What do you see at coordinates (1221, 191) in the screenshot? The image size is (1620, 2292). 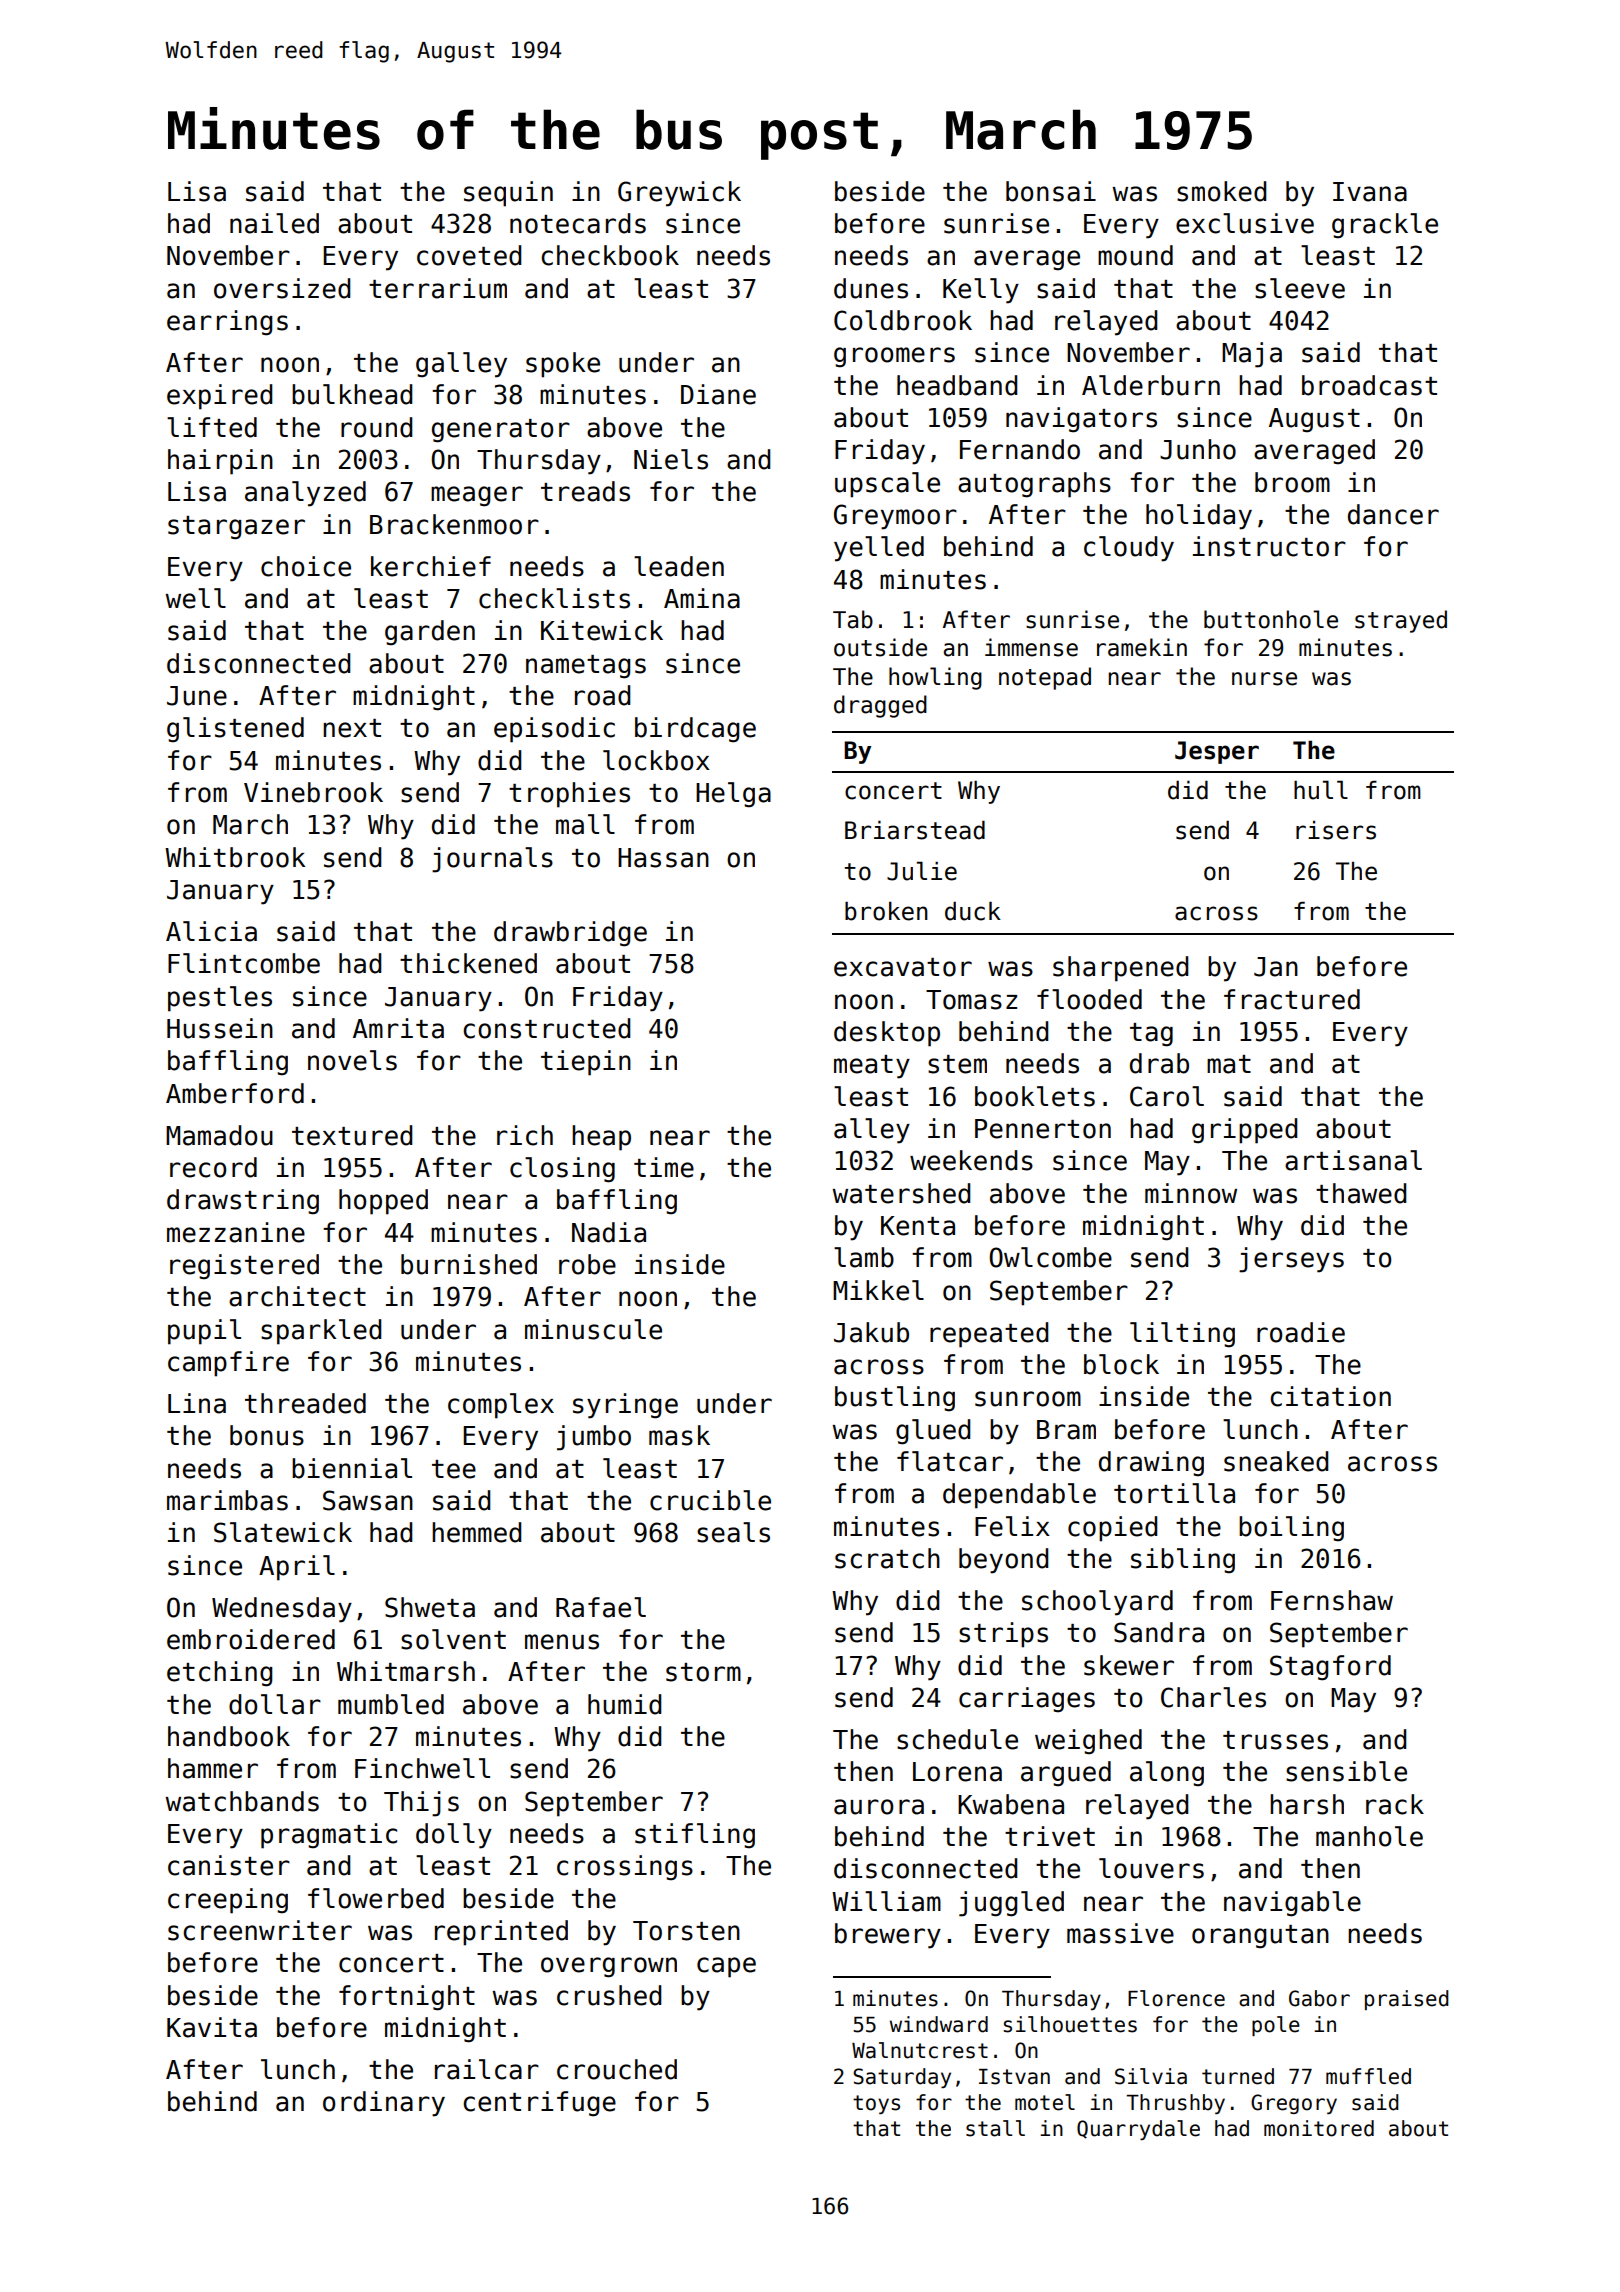 I see `smoked` at bounding box center [1221, 191].
